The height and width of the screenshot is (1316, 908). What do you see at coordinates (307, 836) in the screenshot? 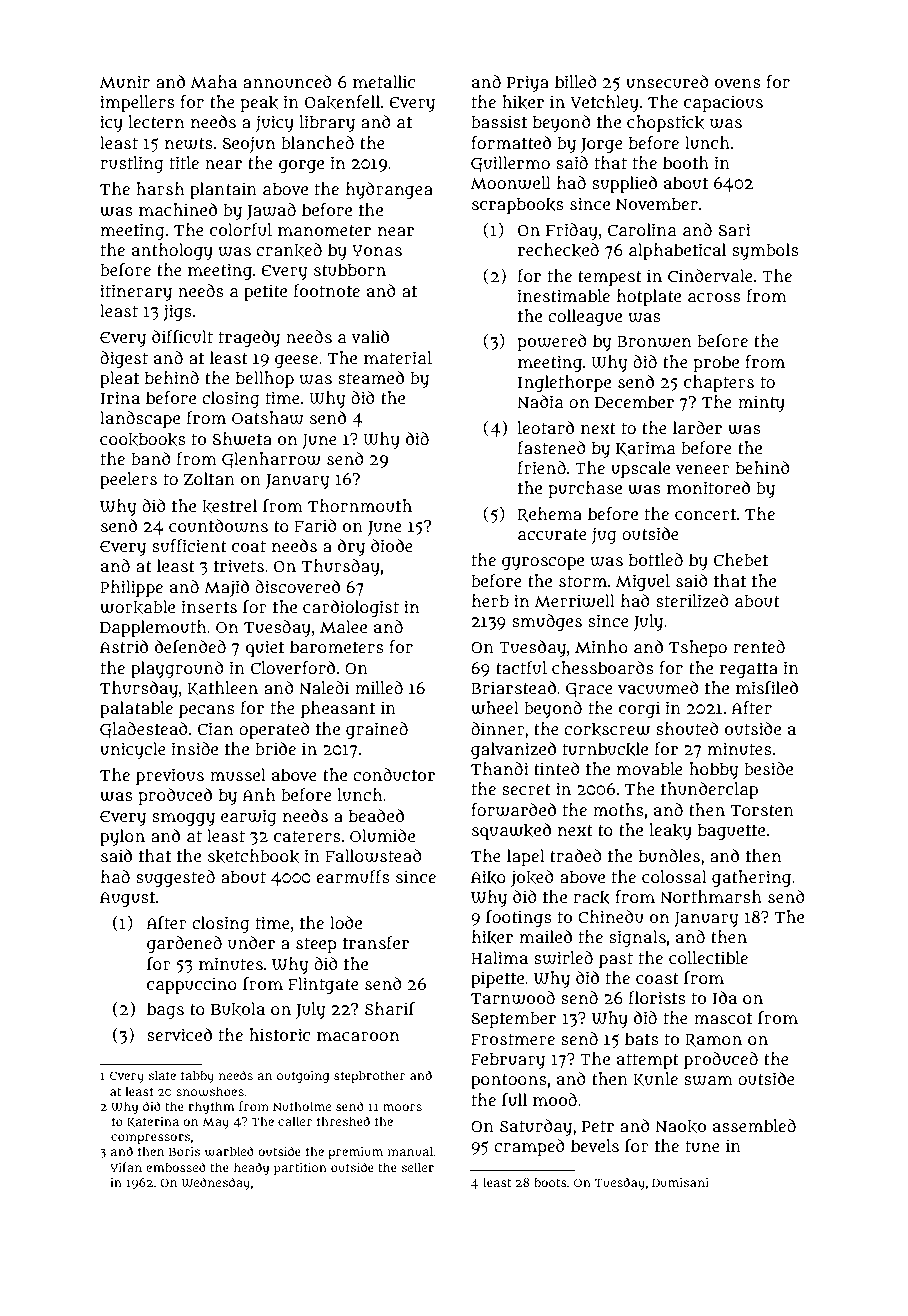
I see `caterers` at bounding box center [307, 836].
